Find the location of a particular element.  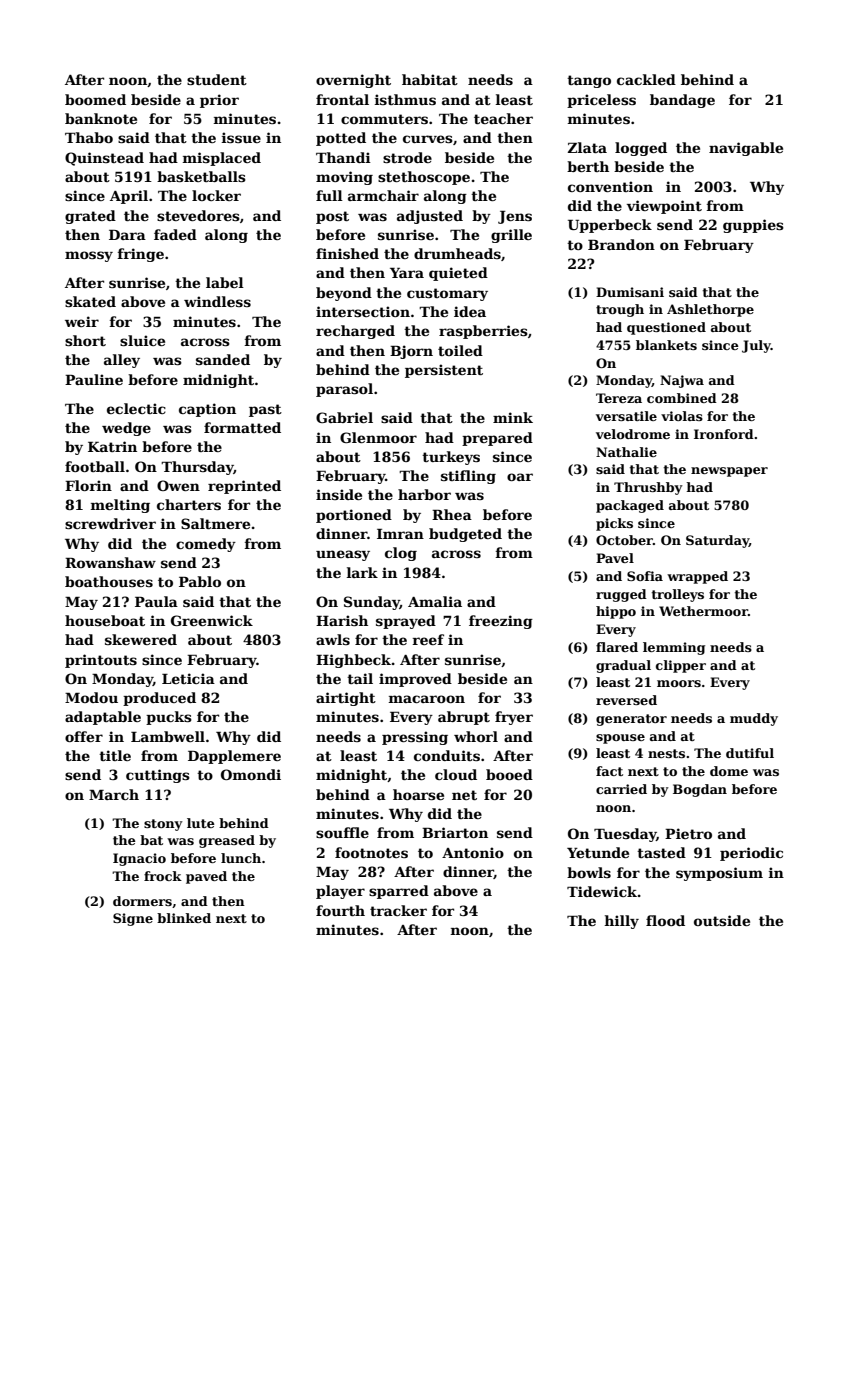

Thandi is located at coordinates (343, 157).
